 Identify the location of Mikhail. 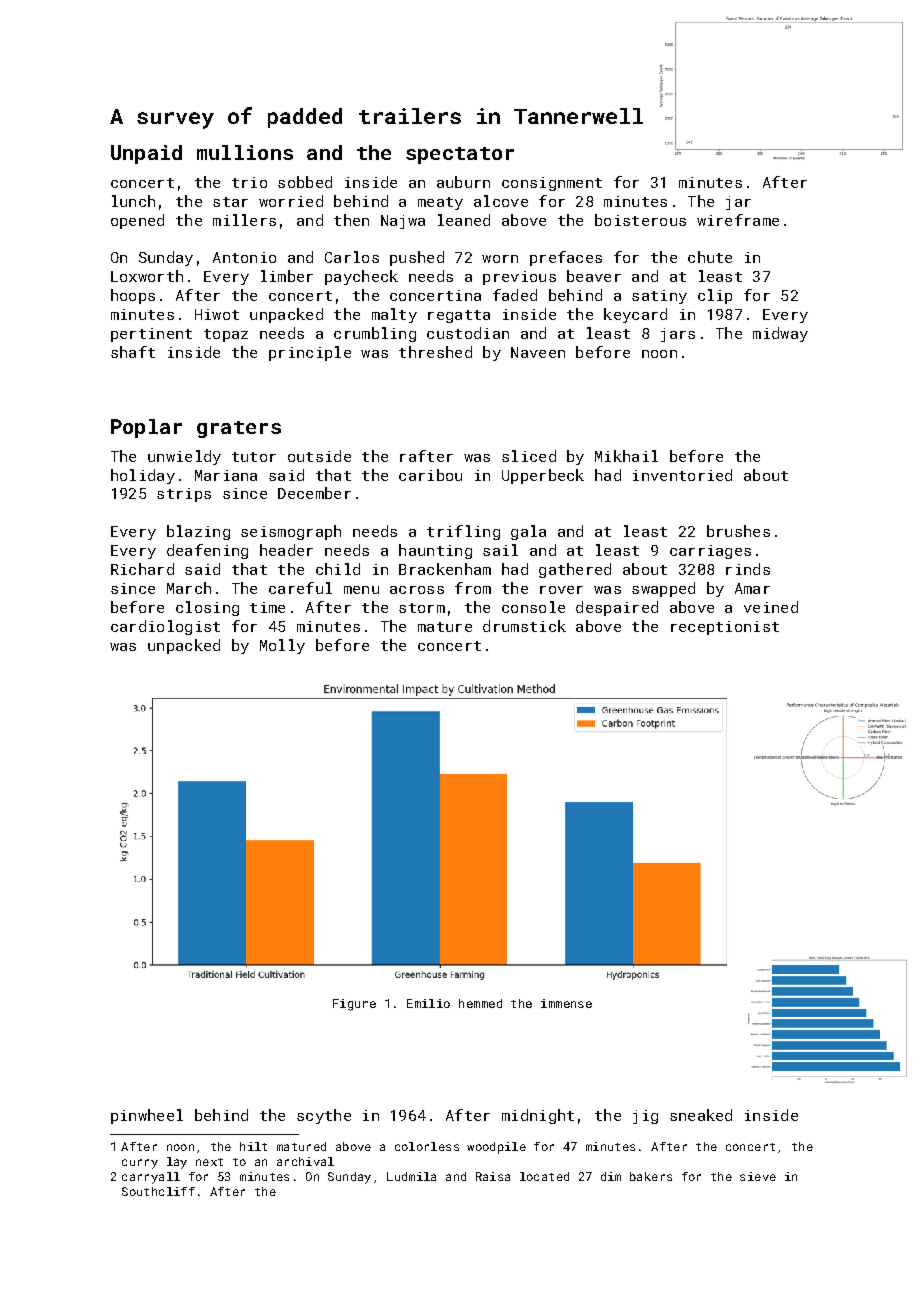
(626, 456).
